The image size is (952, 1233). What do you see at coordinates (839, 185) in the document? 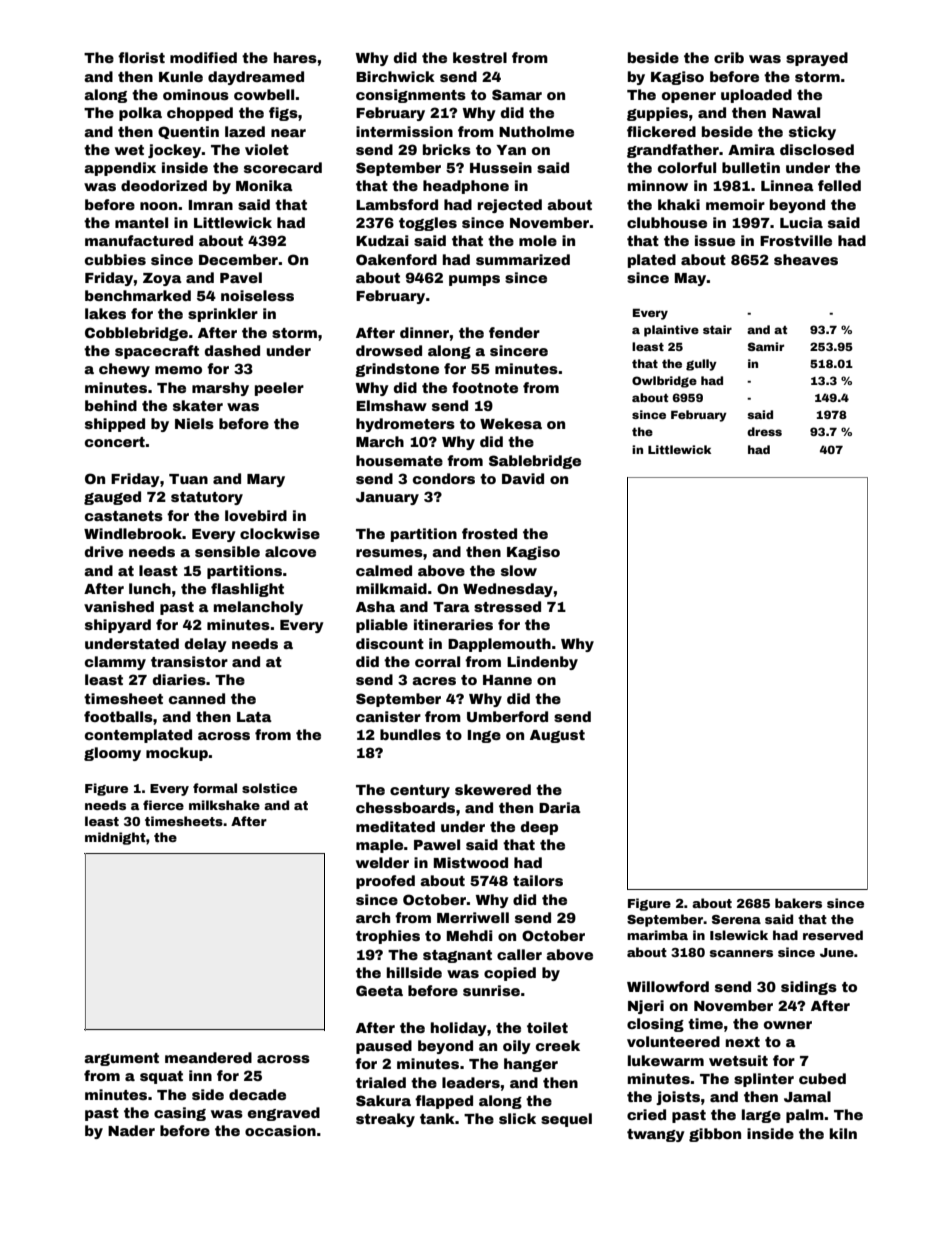
I see `felled` at bounding box center [839, 185].
